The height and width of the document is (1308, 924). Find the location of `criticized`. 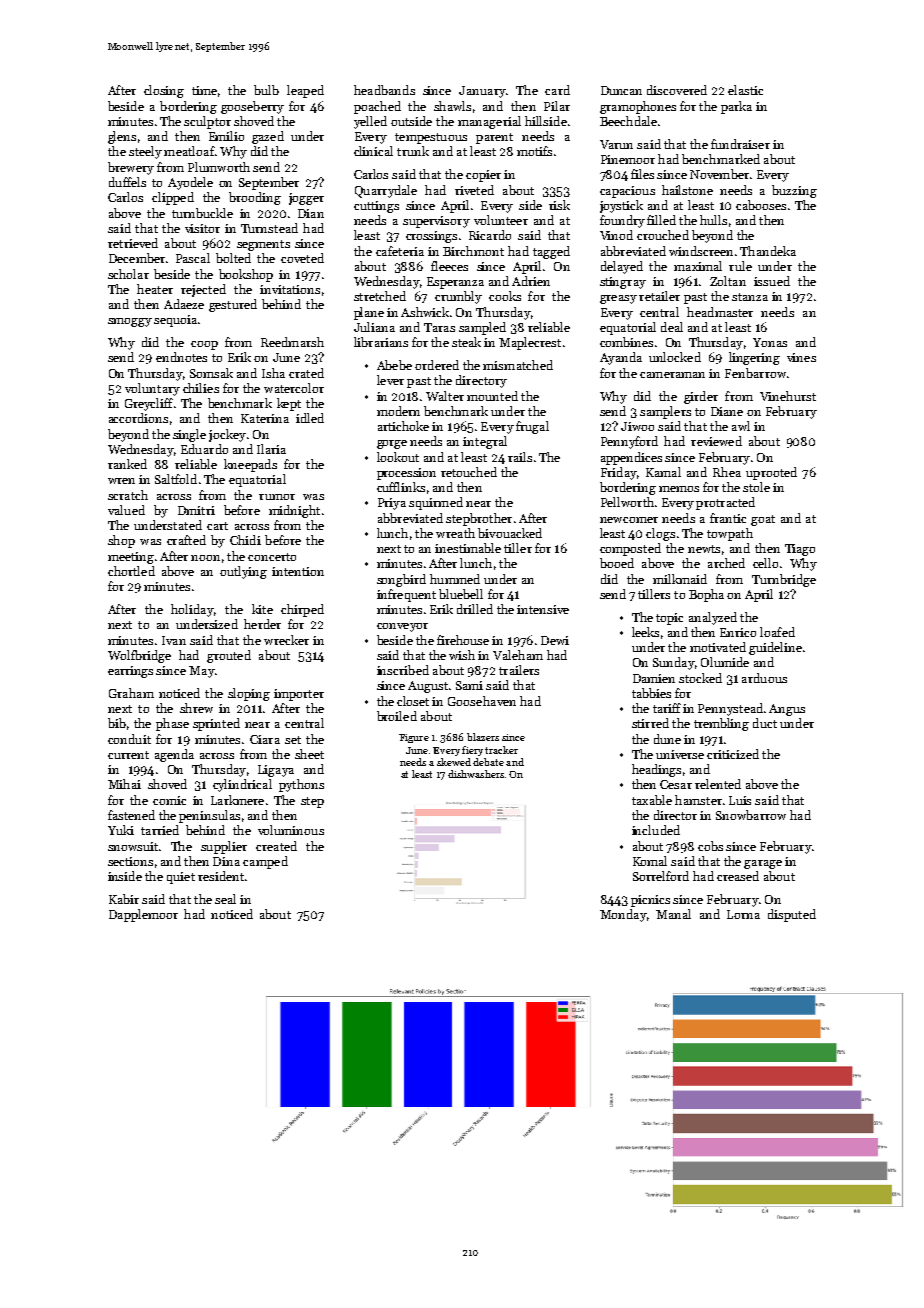

criticized is located at coordinates (733, 754).
